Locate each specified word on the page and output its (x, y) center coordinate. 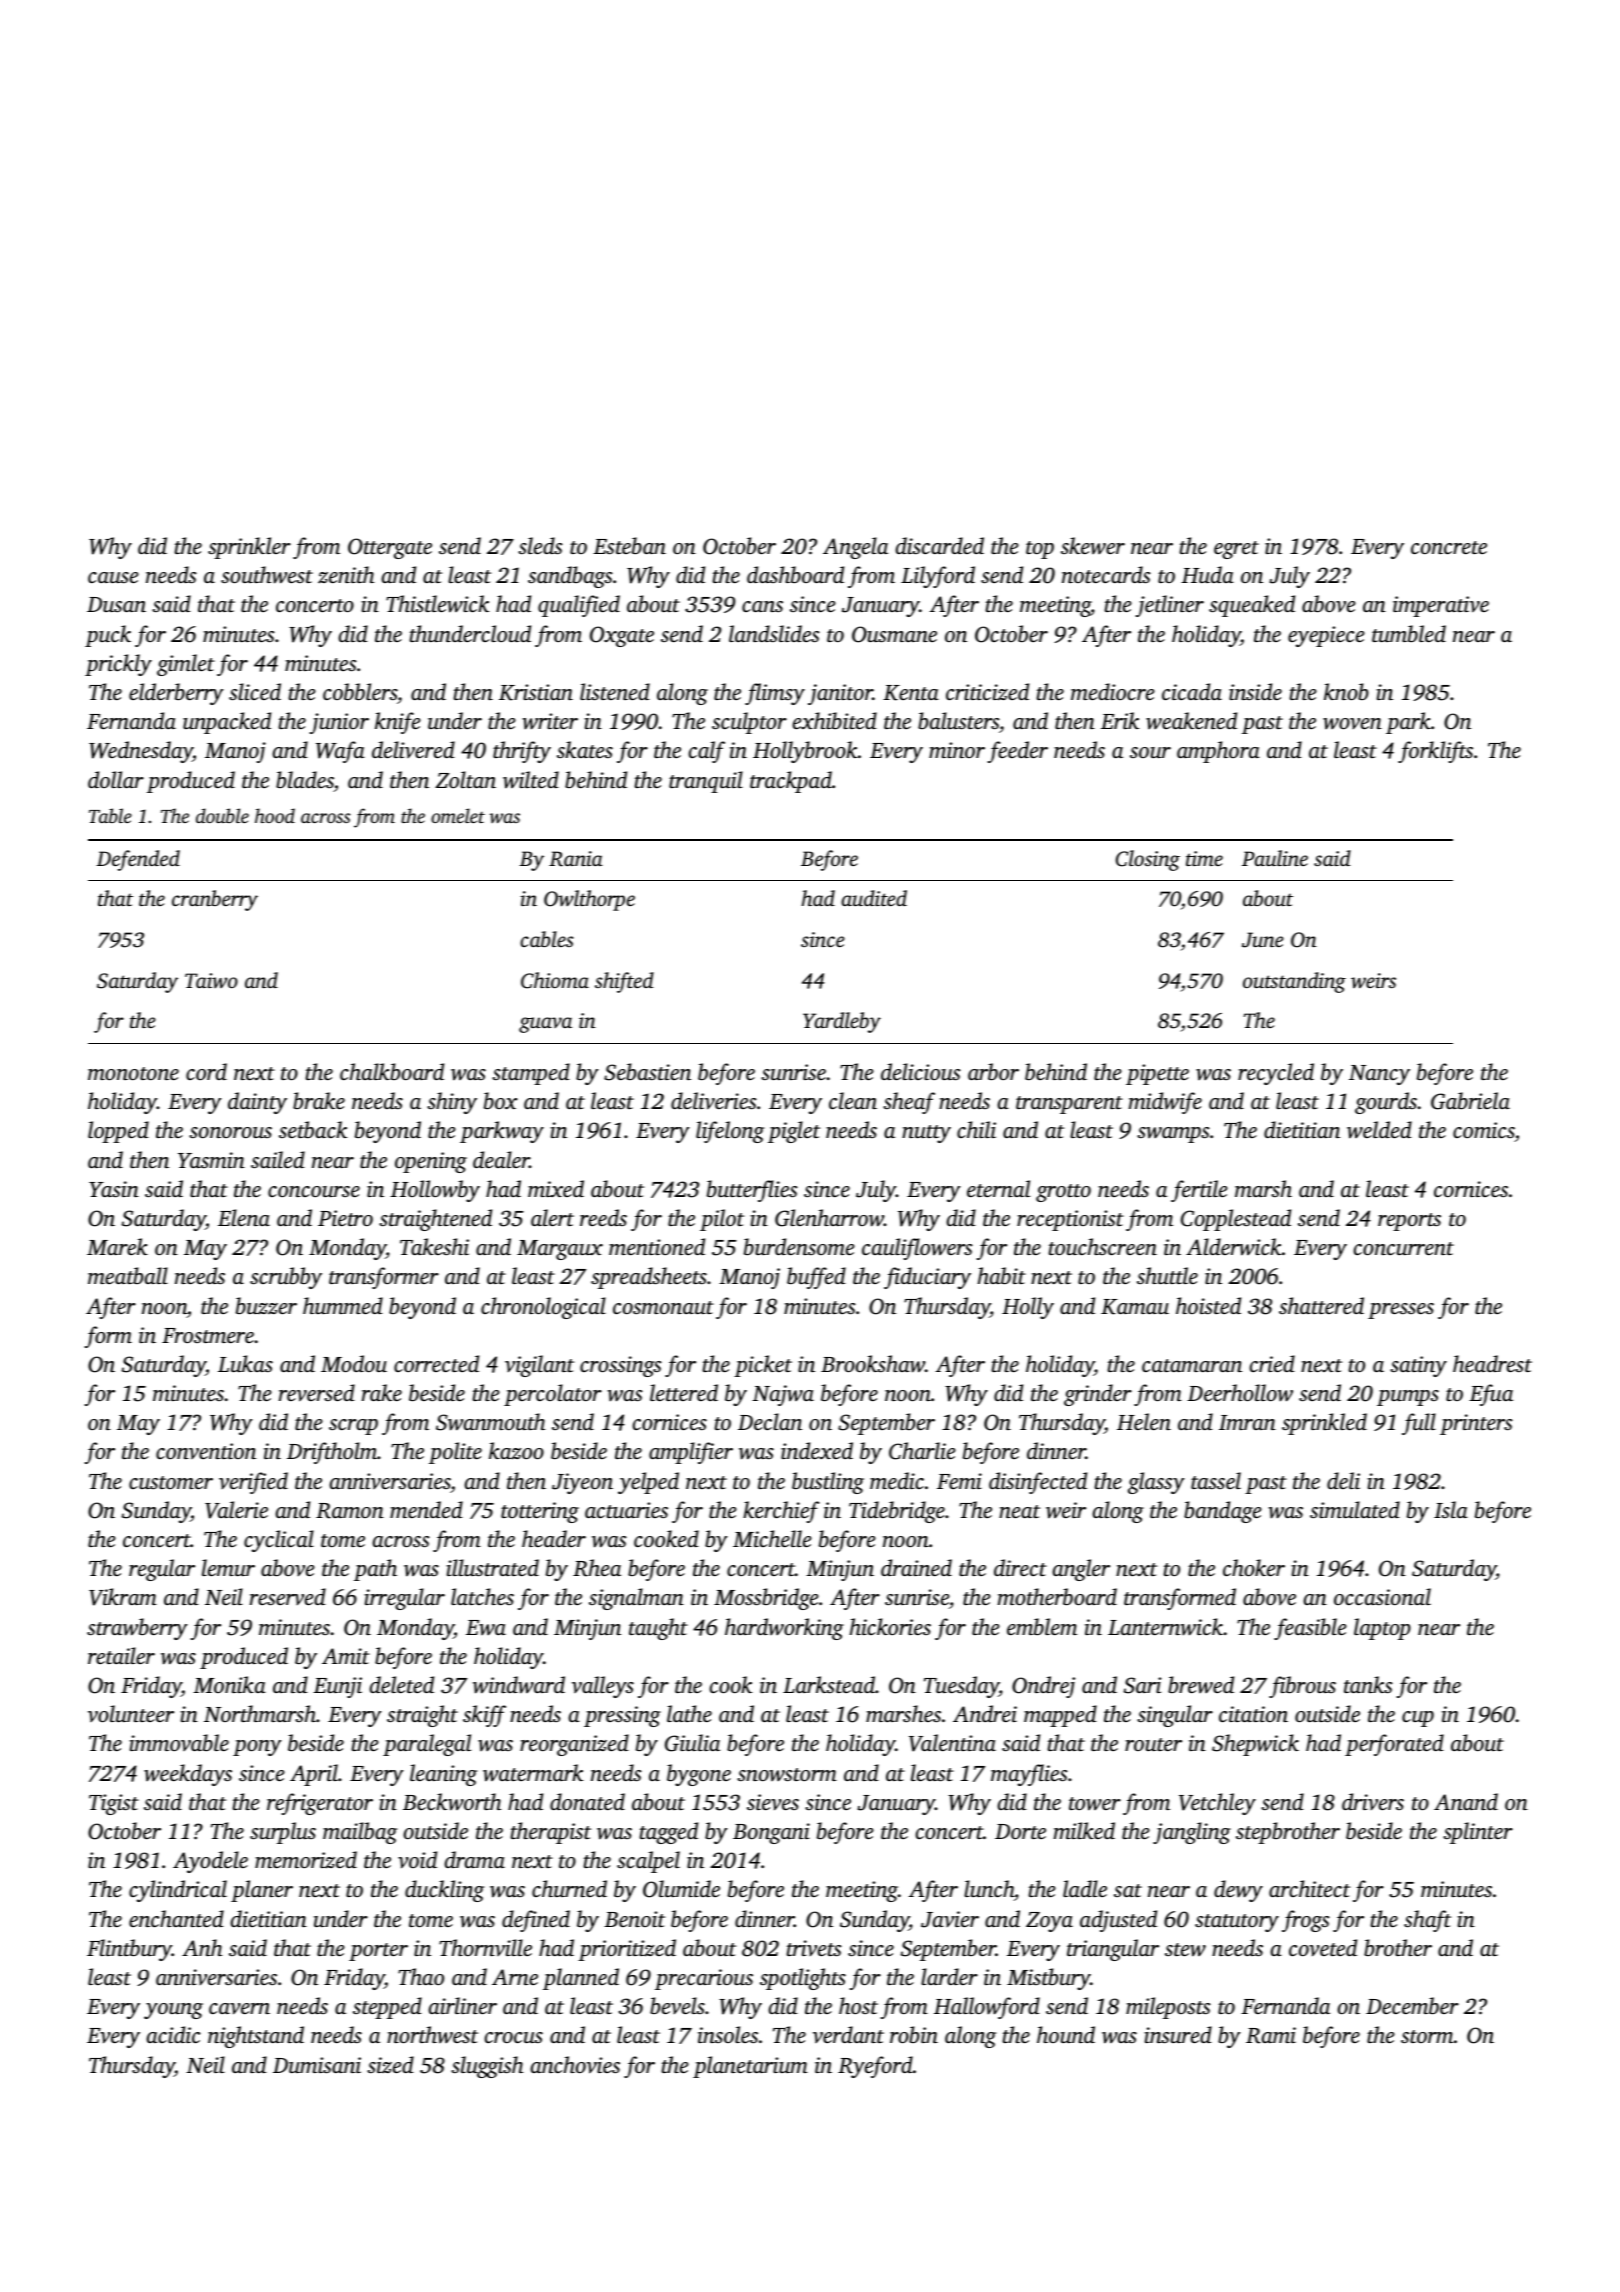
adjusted (1118, 1921)
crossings (621, 1366)
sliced (255, 691)
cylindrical (178, 1891)
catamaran (1192, 1365)
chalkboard (392, 1071)
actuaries (626, 1510)
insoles (728, 2034)
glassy (1156, 1483)
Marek (117, 1246)
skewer (1093, 546)
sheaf (909, 1103)
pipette (1157, 1074)
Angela (855, 548)
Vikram (123, 1597)
